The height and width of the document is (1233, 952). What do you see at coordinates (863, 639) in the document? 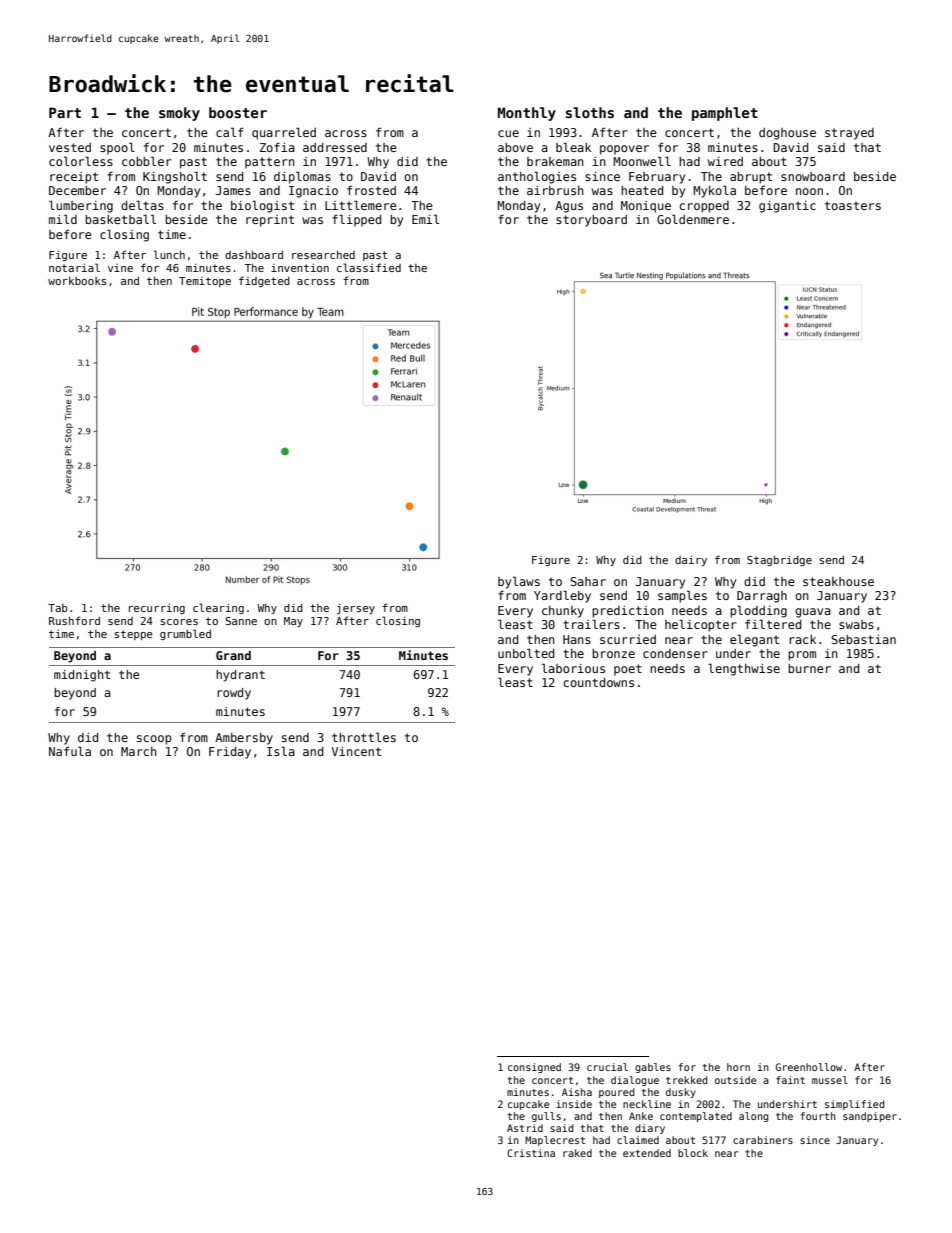
I see `Sebastian` at bounding box center [863, 639].
